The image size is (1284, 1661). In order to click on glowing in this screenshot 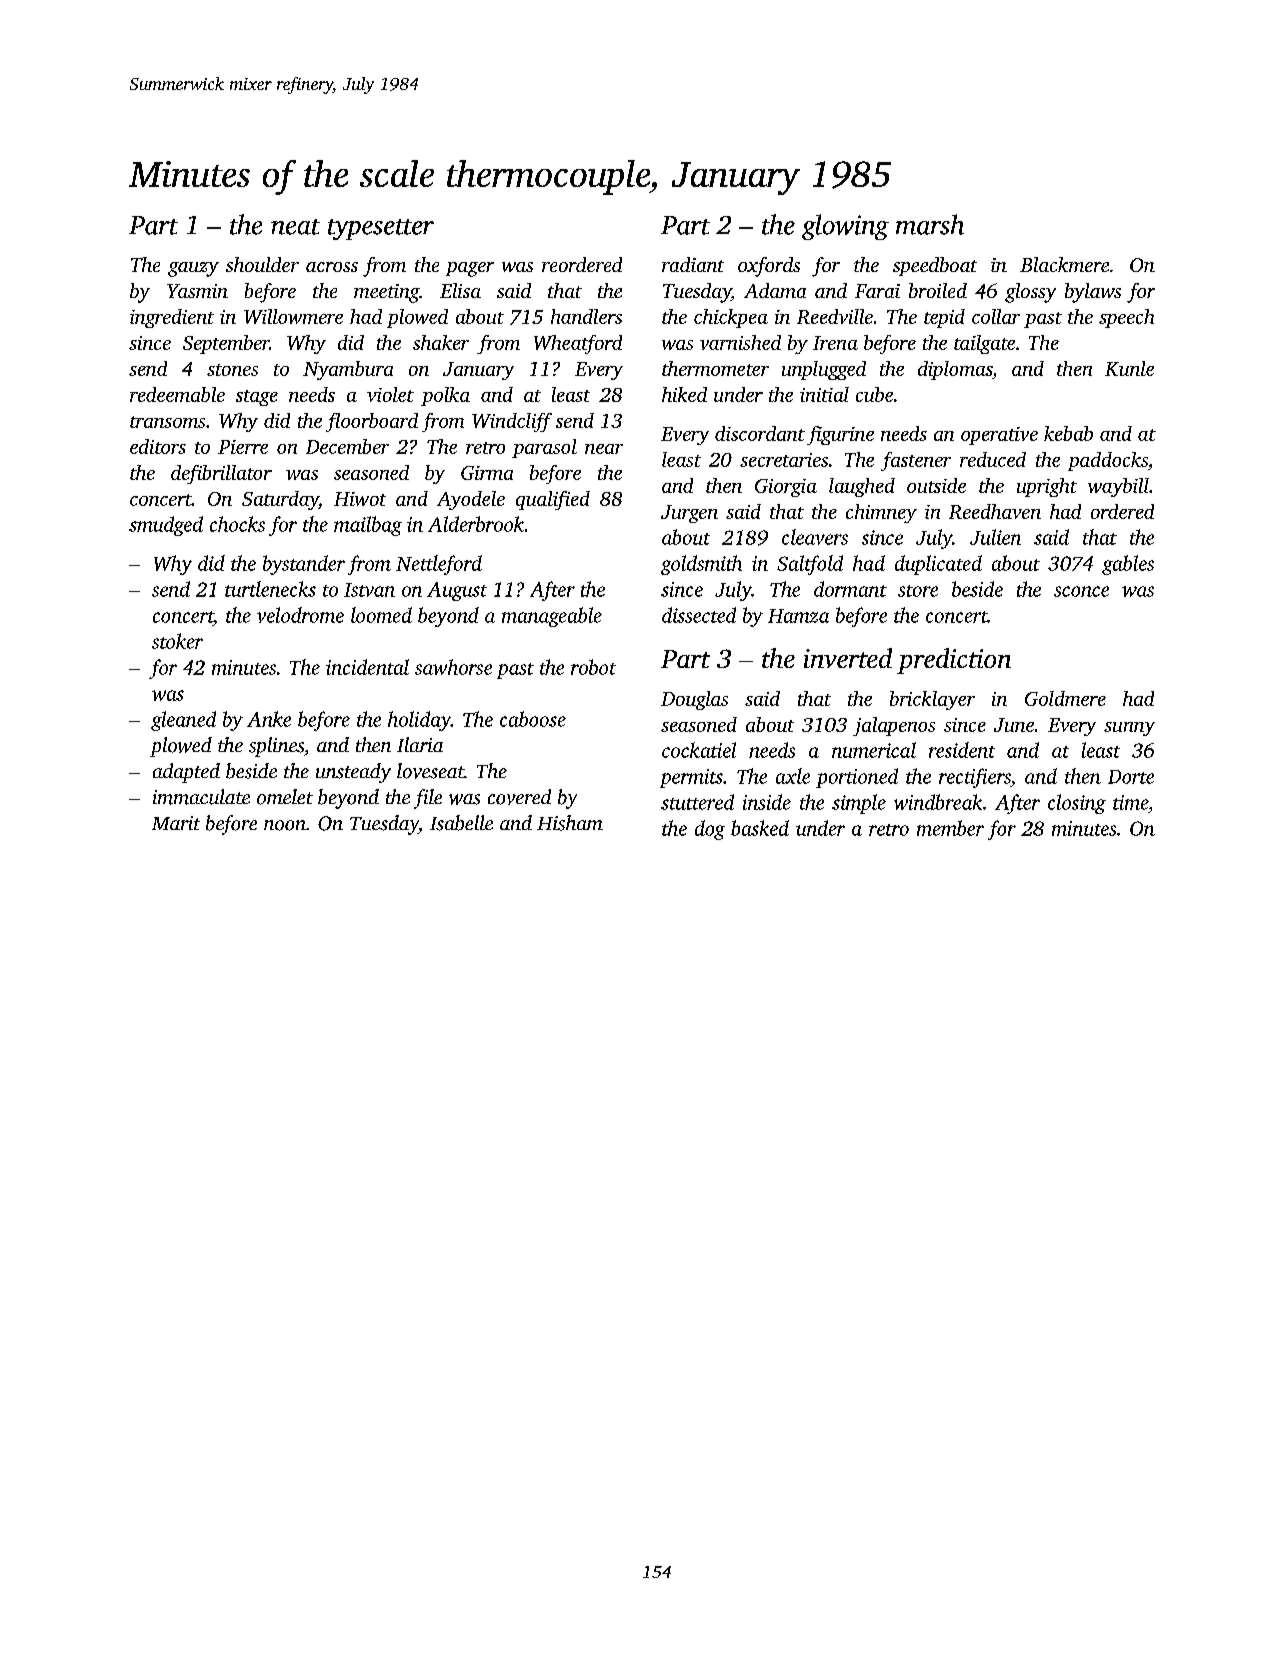, I will do `click(845, 227)`.
